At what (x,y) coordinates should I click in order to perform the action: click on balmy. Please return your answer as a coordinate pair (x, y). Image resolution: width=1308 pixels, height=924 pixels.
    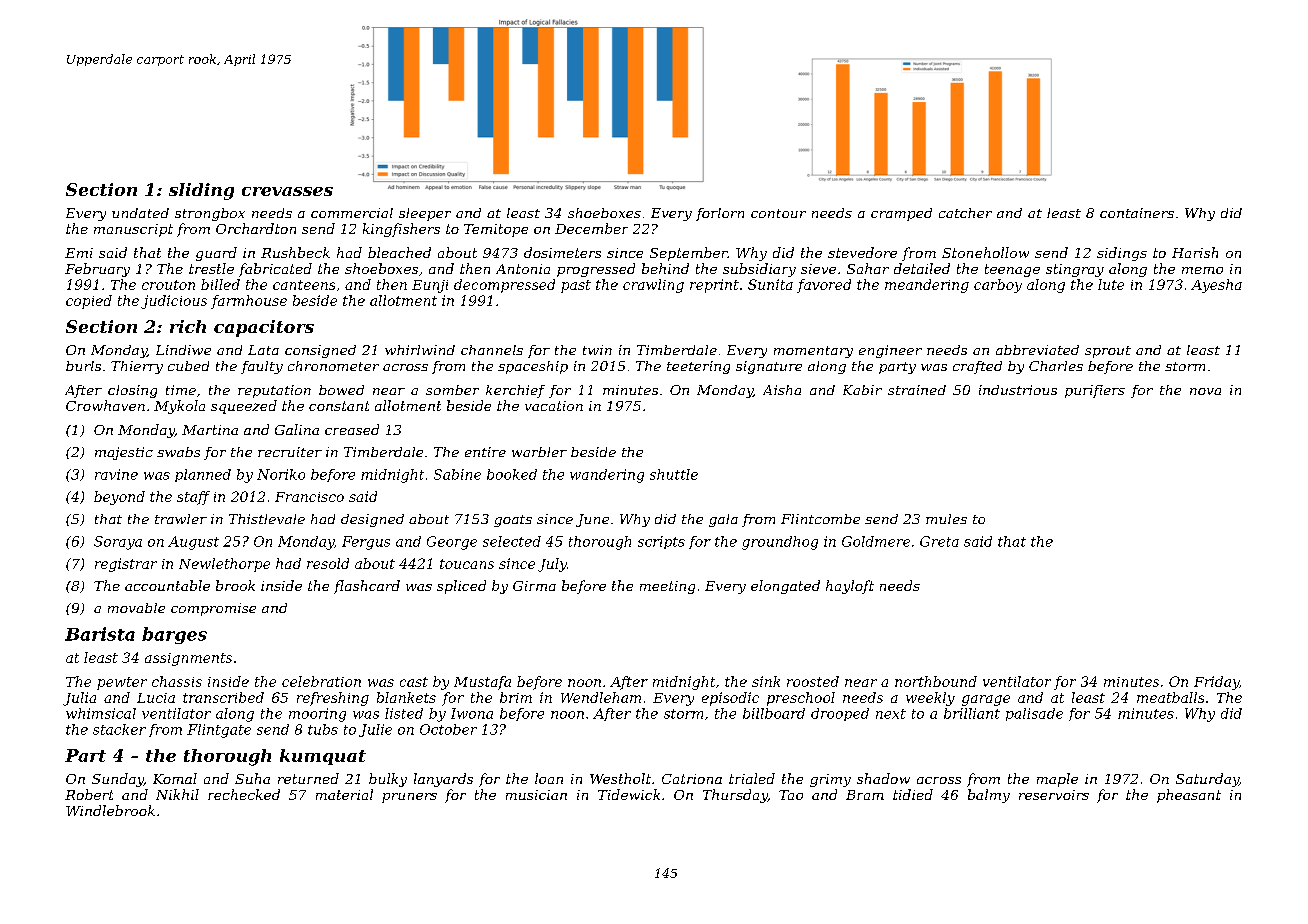
    Looking at the image, I should click on (989, 796).
